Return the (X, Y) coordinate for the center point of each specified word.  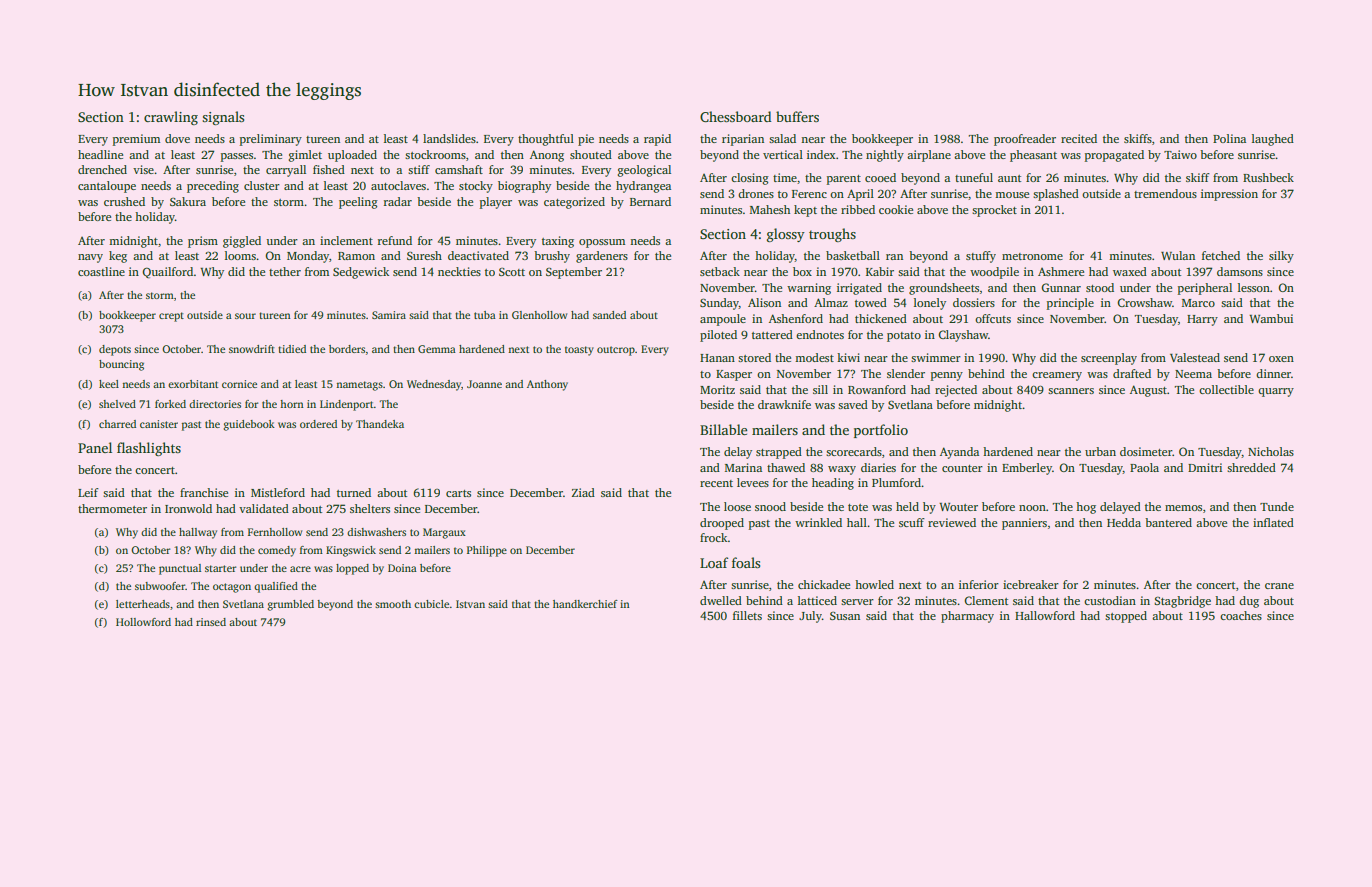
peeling (358, 203)
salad (782, 138)
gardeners (602, 257)
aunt (1009, 178)
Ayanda (959, 453)
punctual (180, 569)
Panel (95, 447)
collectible (1226, 389)
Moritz (717, 389)
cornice (239, 384)
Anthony (547, 385)
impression (1229, 195)
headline (100, 154)
